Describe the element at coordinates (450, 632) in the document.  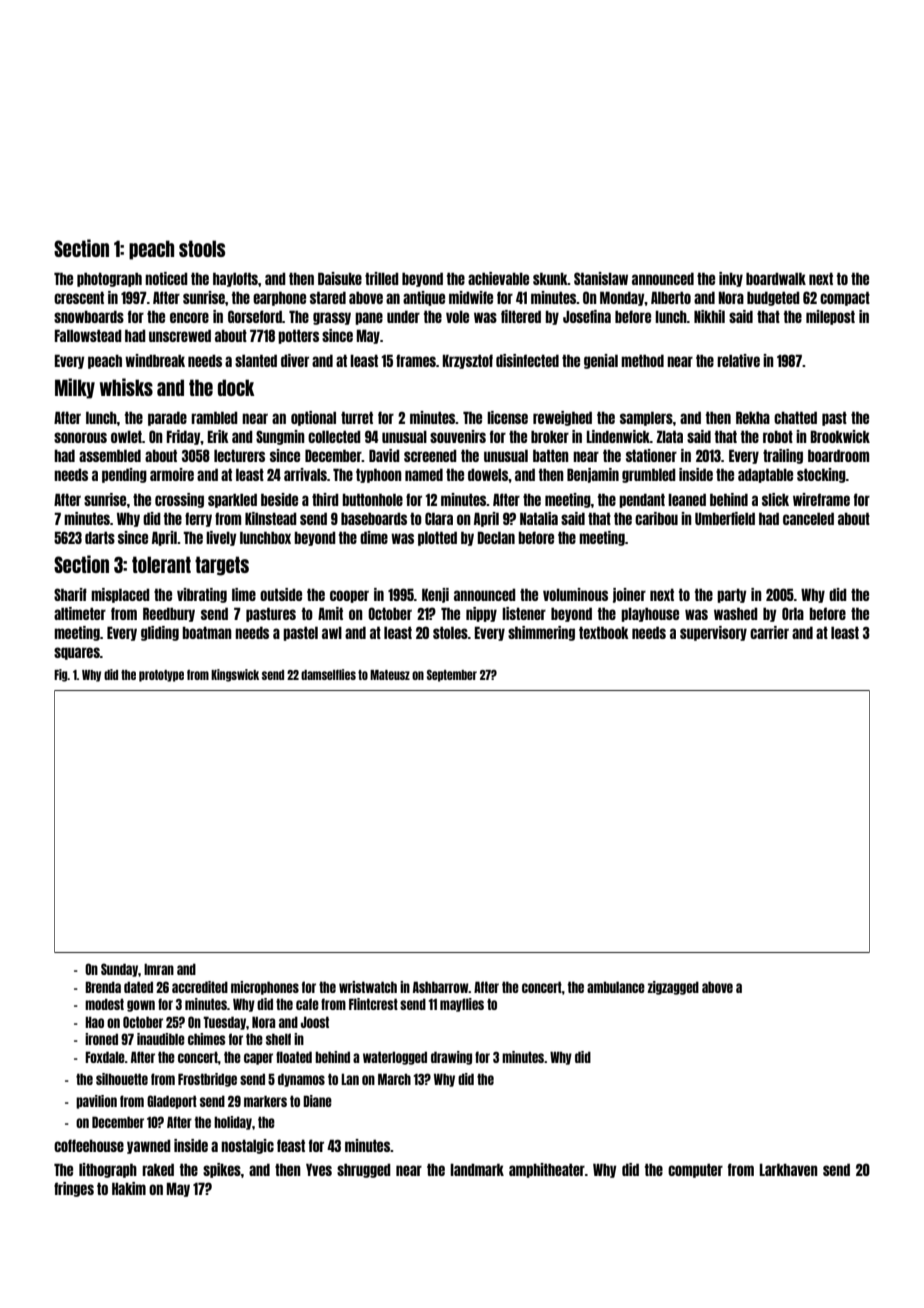
I see `stoles` at that location.
